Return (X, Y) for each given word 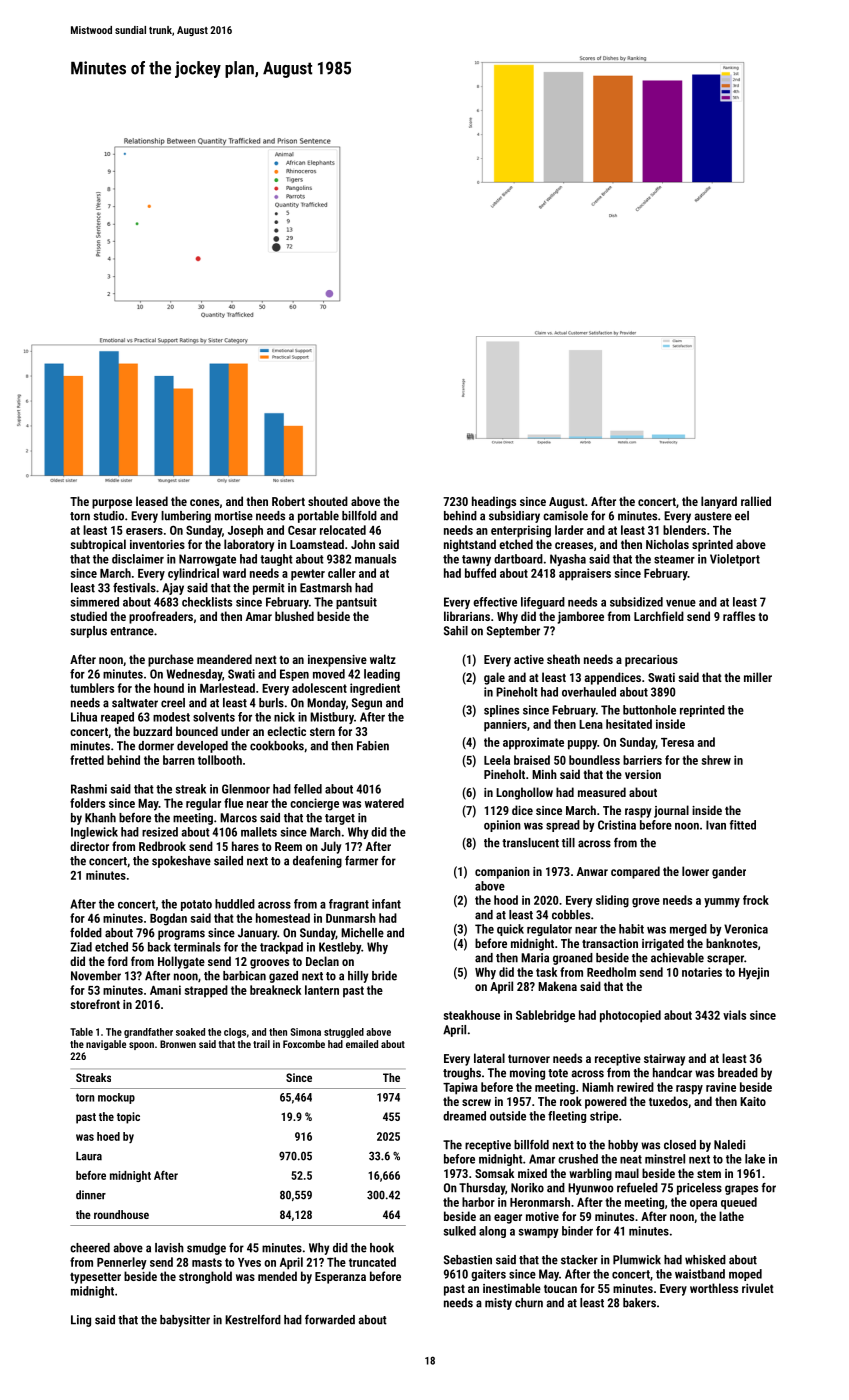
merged (688, 930)
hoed (108, 1136)
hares (245, 846)
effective (495, 602)
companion (502, 873)
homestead (283, 918)
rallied (756, 501)
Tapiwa (460, 1088)
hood (506, 900)
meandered (224, 659)
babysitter (185, 1321)
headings (494, 502)
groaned (573, 959)
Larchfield (659, 616)
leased (152, 501)
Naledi (729, 1145)
